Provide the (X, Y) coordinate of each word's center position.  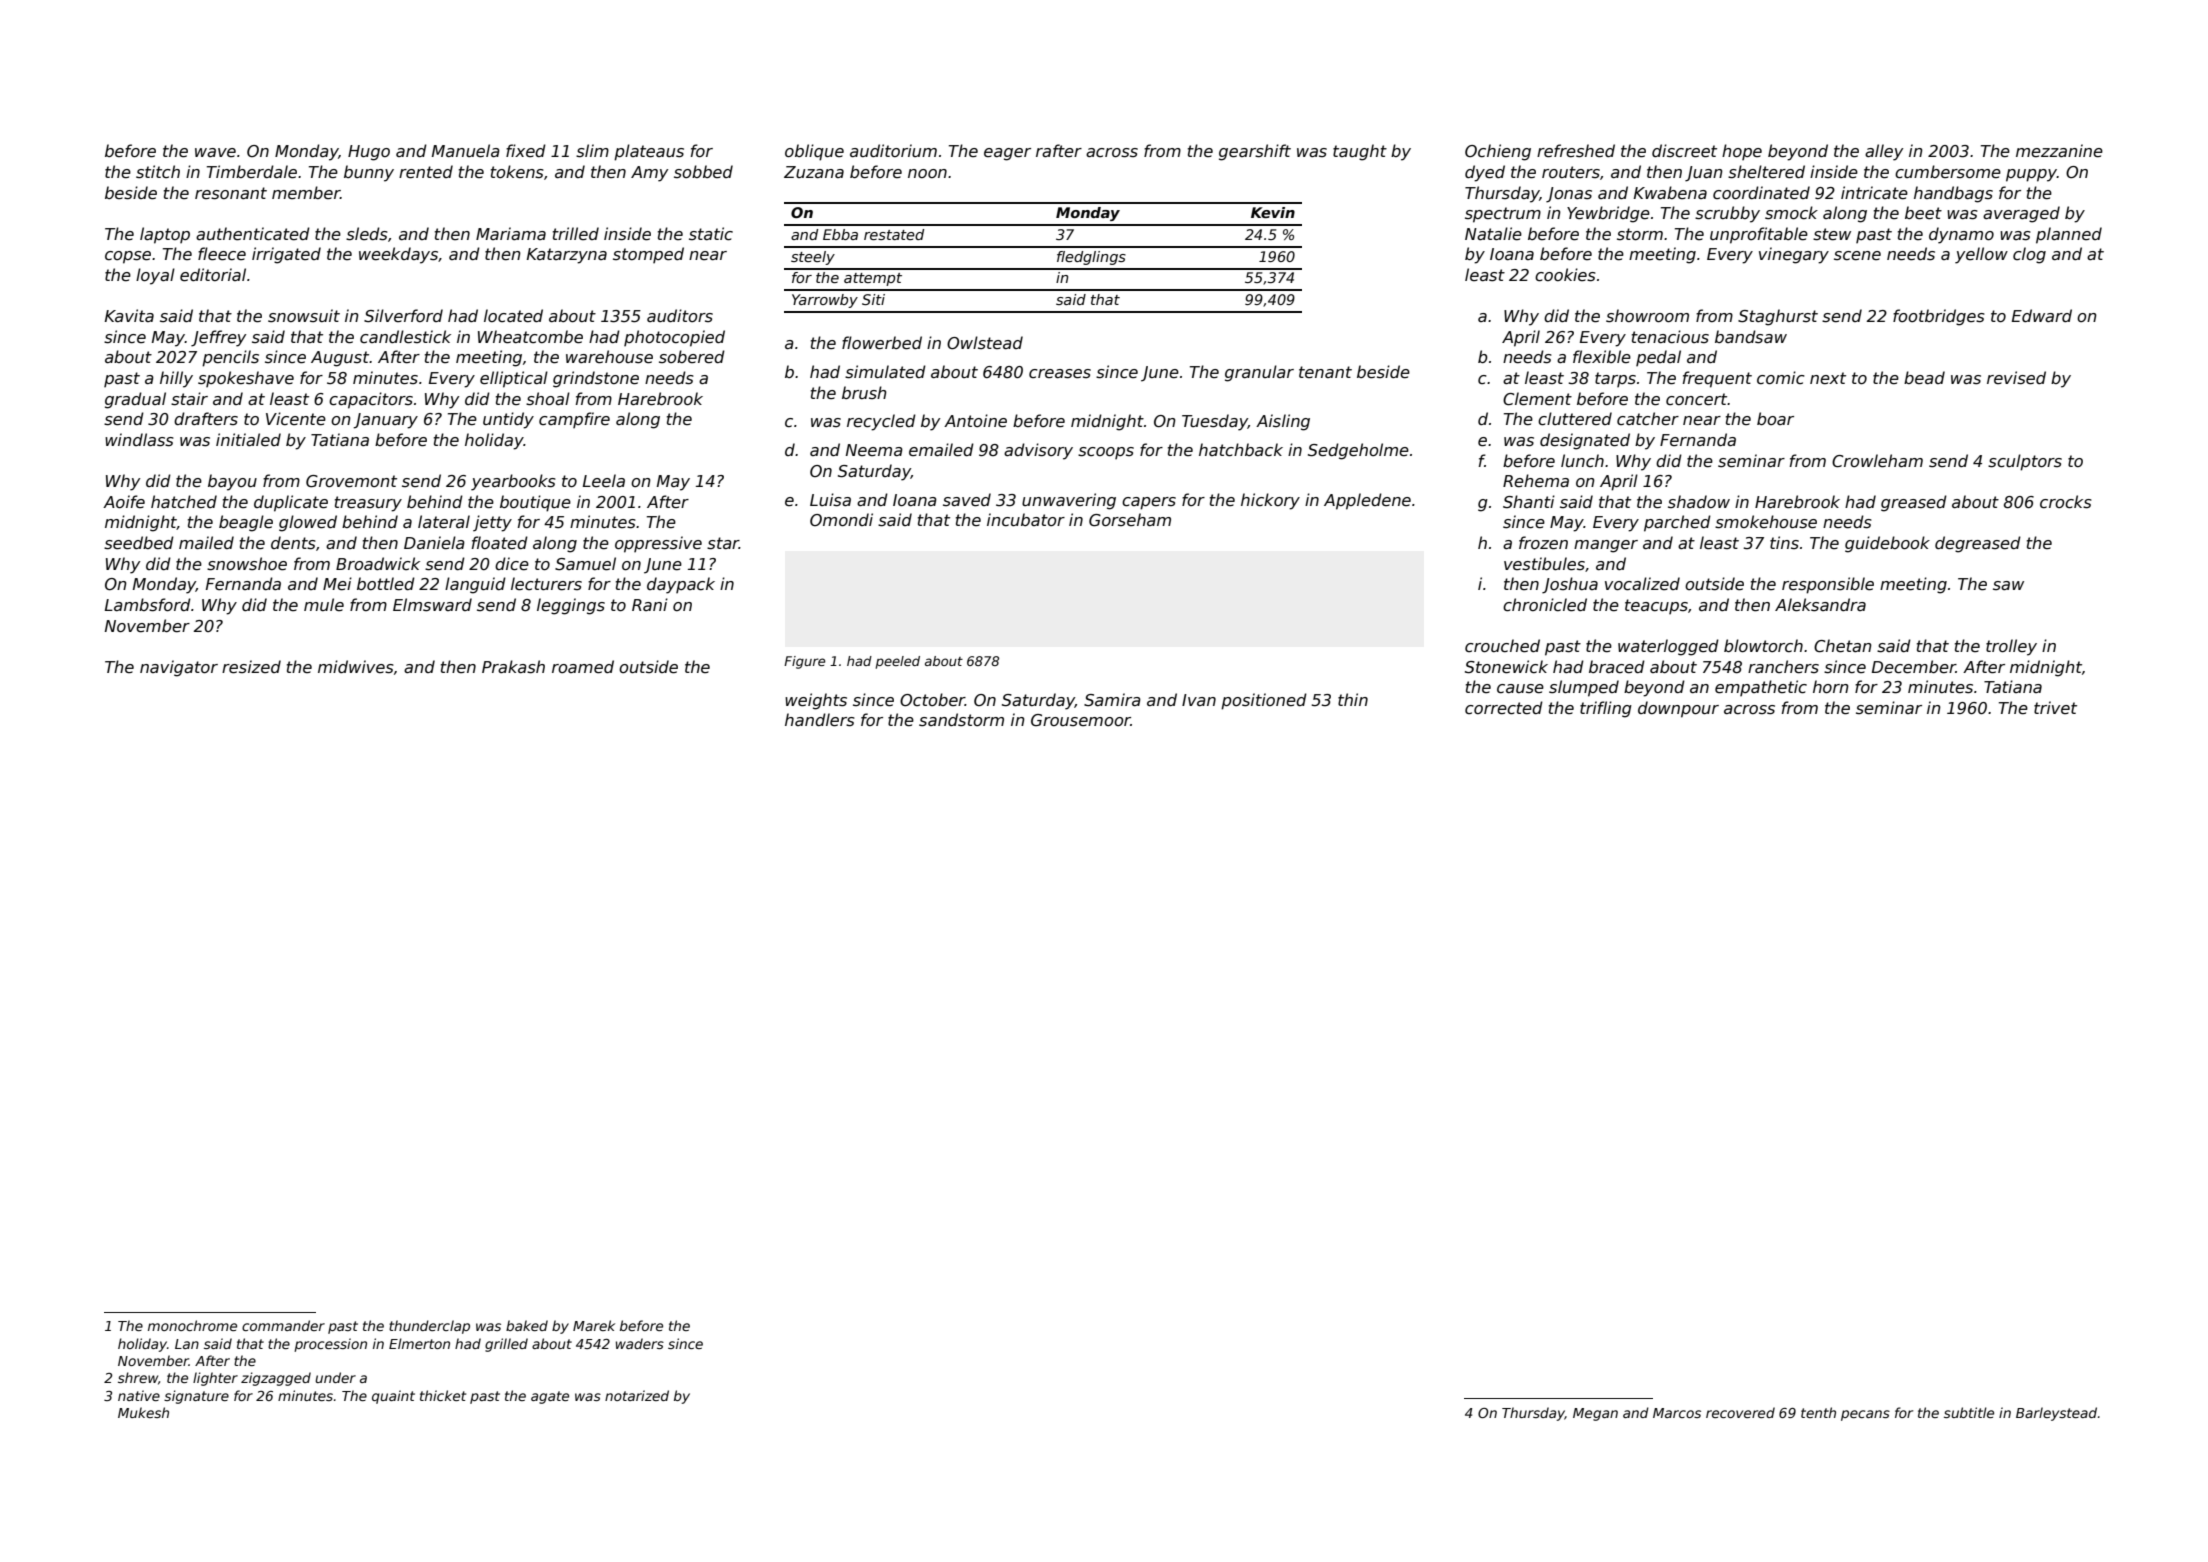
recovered (1740, 1412)
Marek (594, 1325)
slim (592, 151)
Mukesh (143, 1412)
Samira (1112, 700)
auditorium (893, 150)
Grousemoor (1081, 720)
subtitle (1969, 1412)
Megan (1595, 1414)
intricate (1874, 193)
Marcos (1677, 1413)
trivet (2055, 707)
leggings (571, 606)
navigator (179, 668)
